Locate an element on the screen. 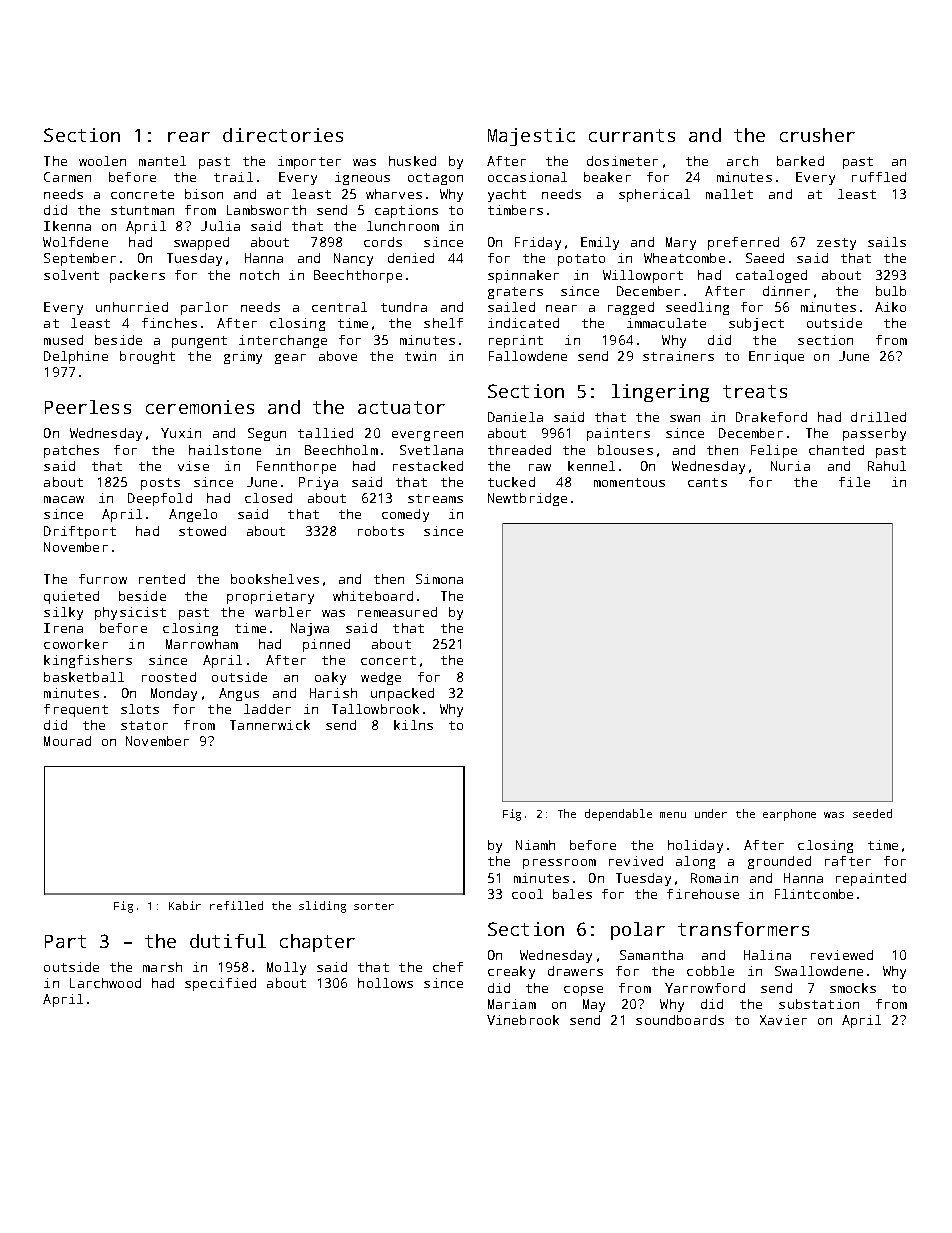 This screenshot has height=1233, width=952. dependable is located at coordinates (618, 815).
